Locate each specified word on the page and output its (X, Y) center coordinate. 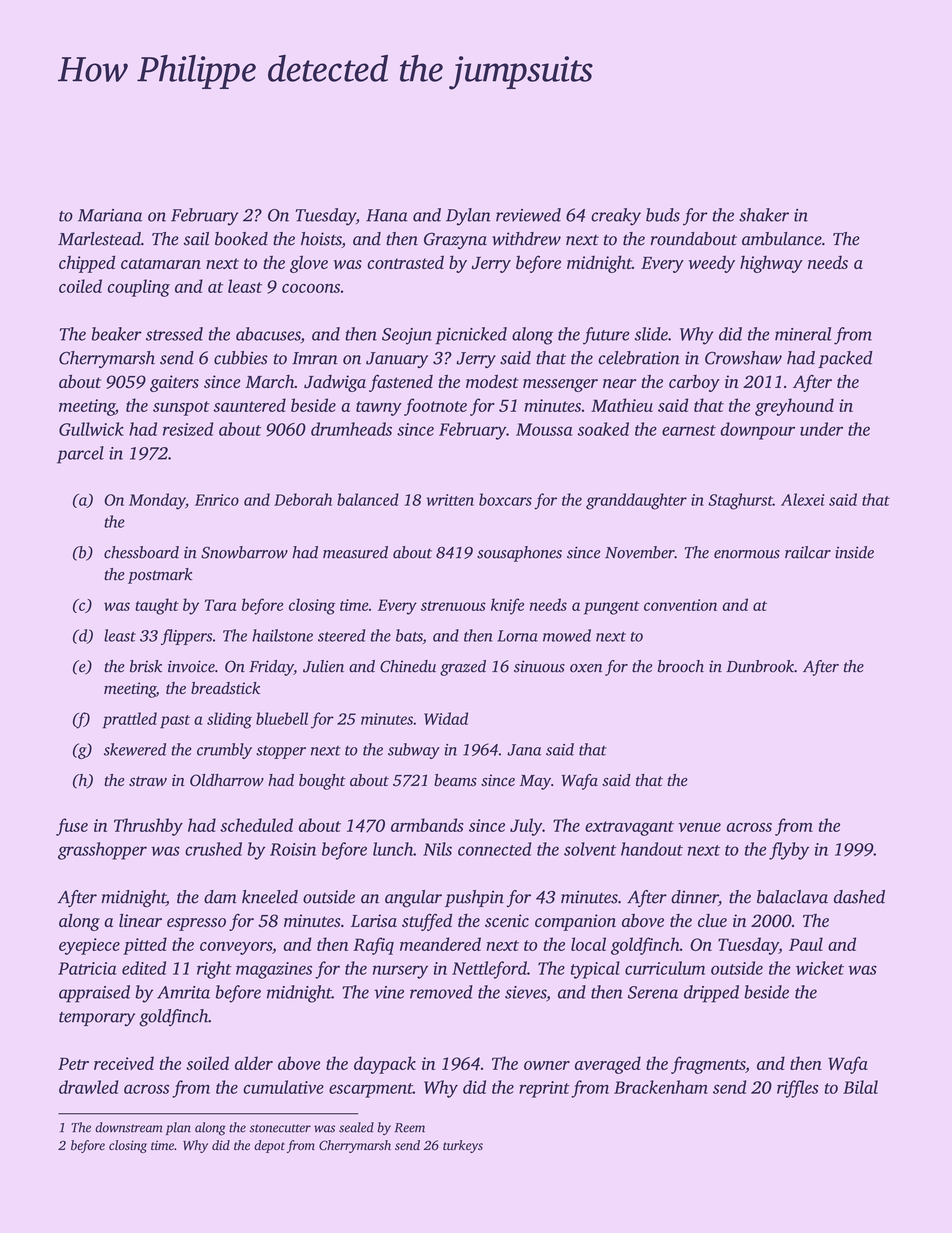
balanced (368, 499)
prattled (129, 720)
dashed (859, 897)
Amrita (183, 992)
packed (845, 359)
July (526, 827)
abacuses (268, 334)
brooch (681, 666)
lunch (393, 849)
